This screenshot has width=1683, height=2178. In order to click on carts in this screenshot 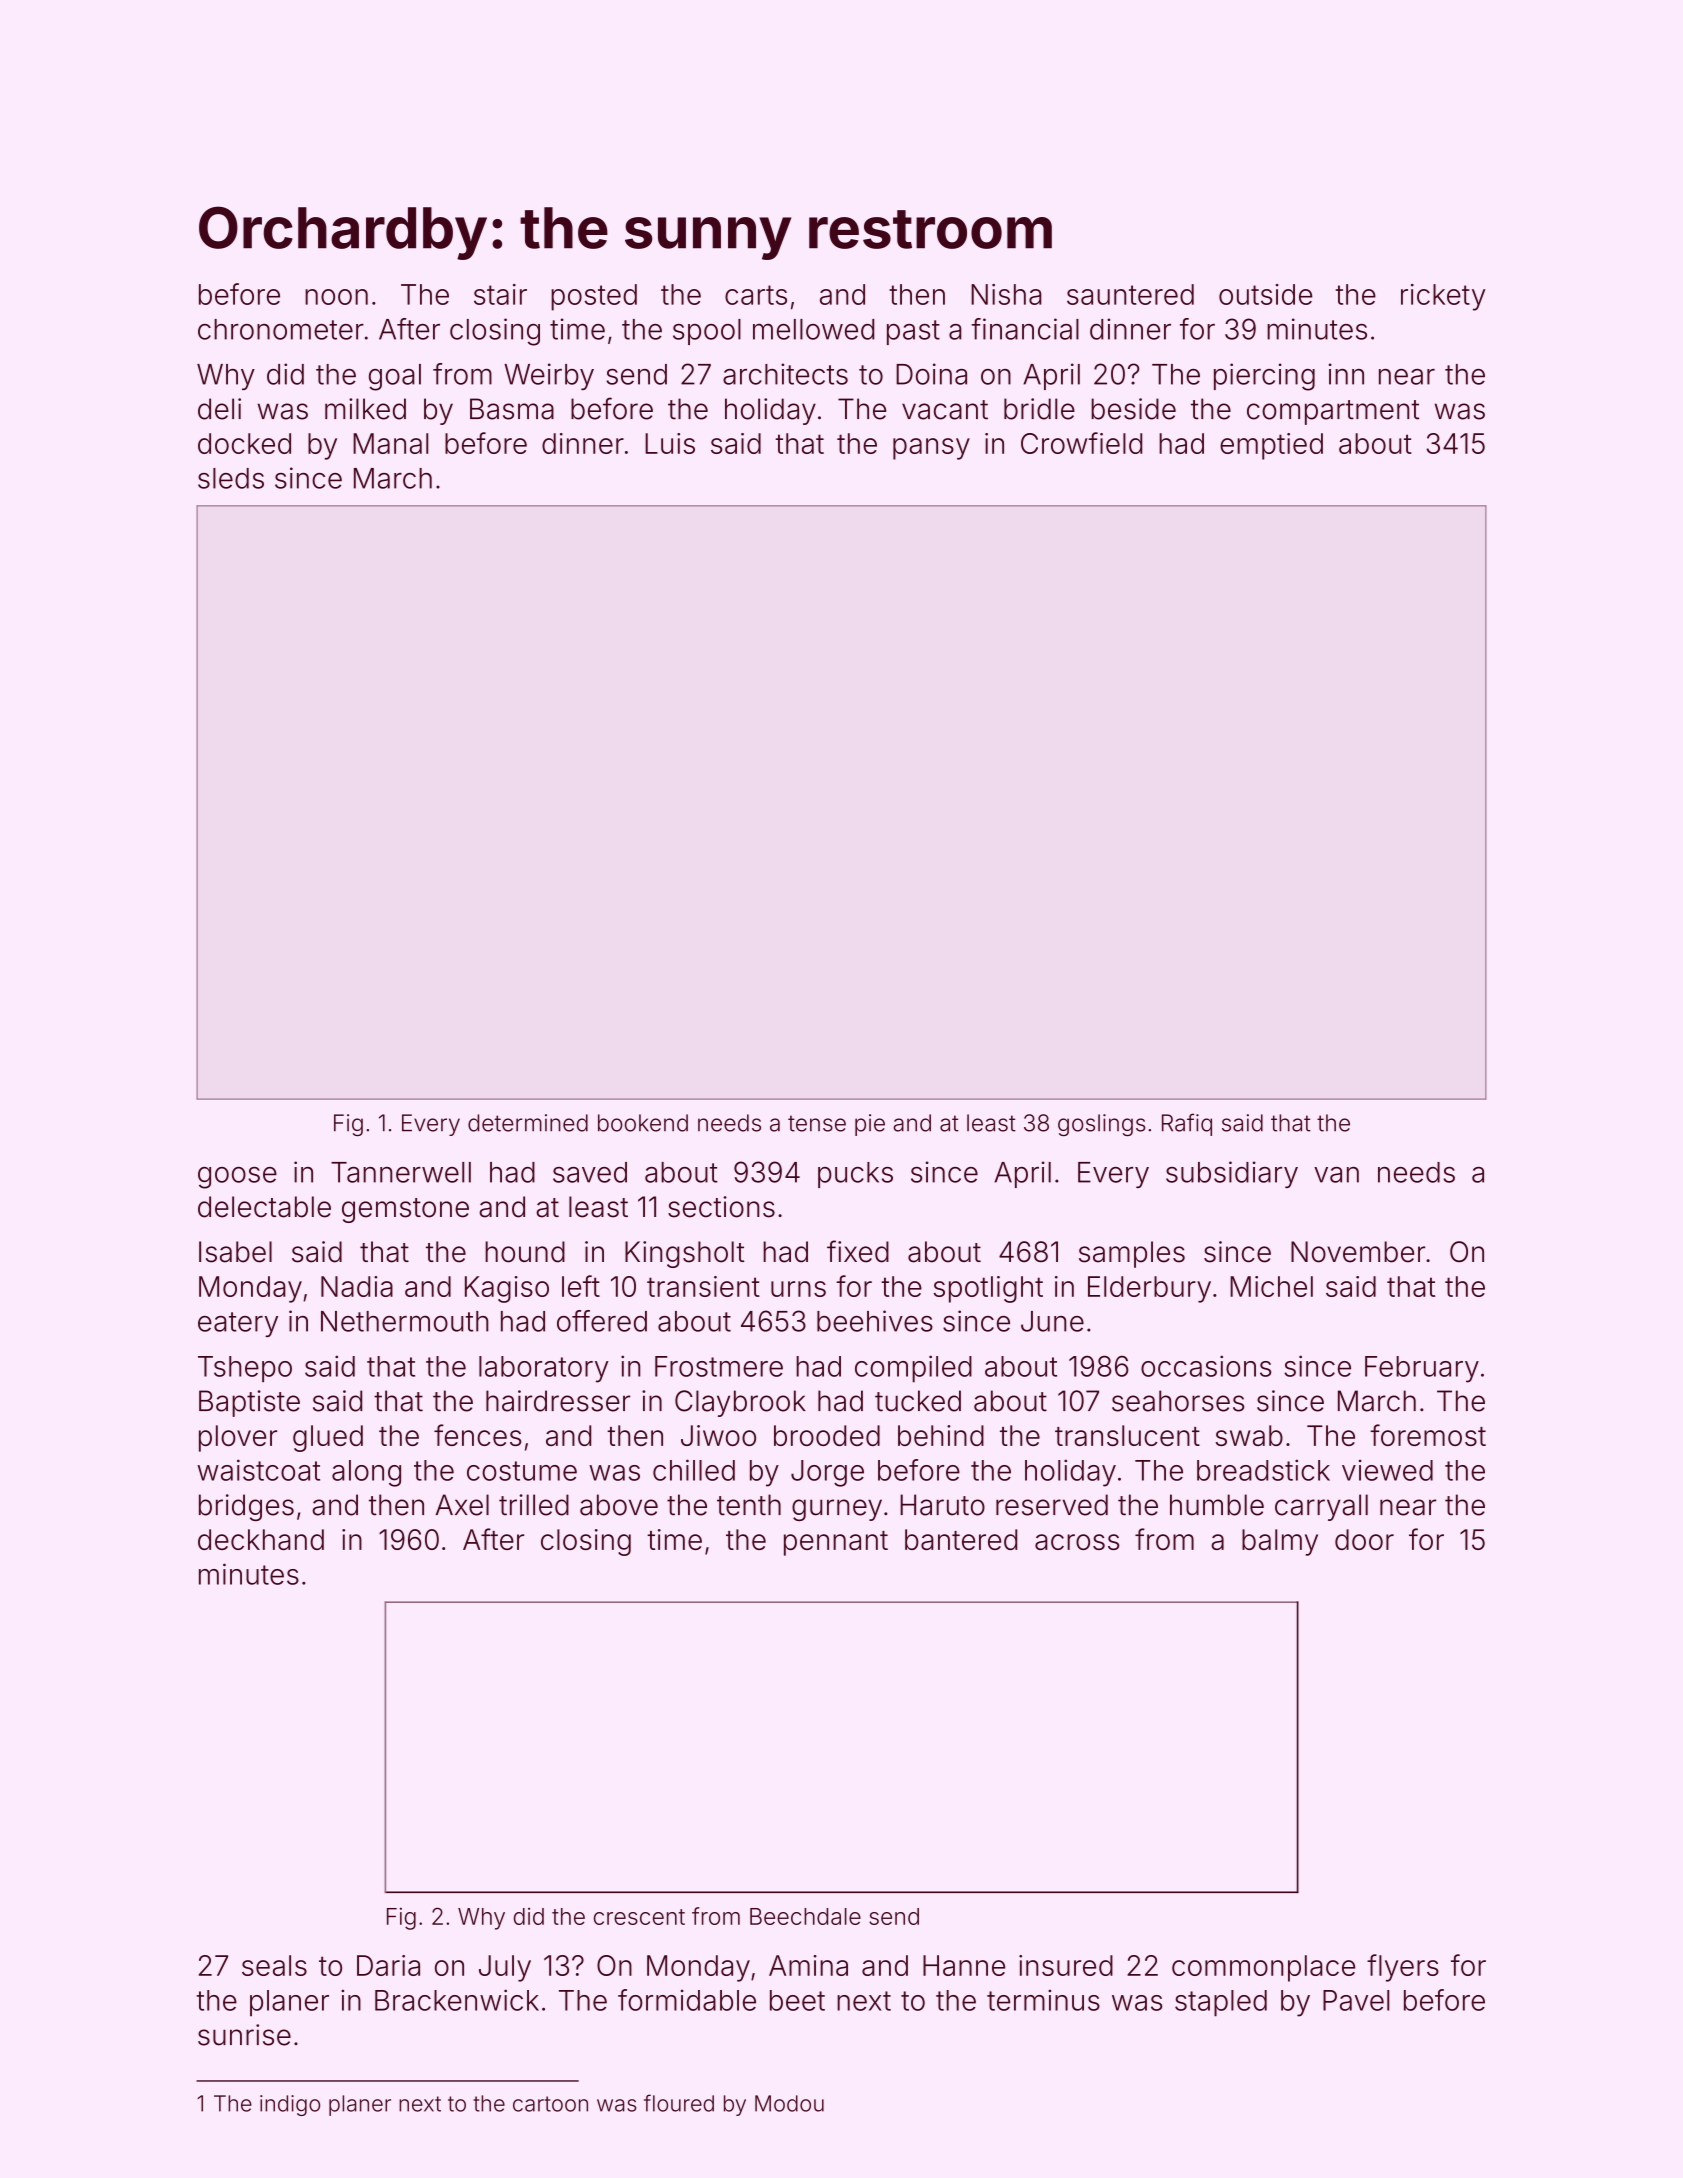, I will do `click(756, 295)`.
